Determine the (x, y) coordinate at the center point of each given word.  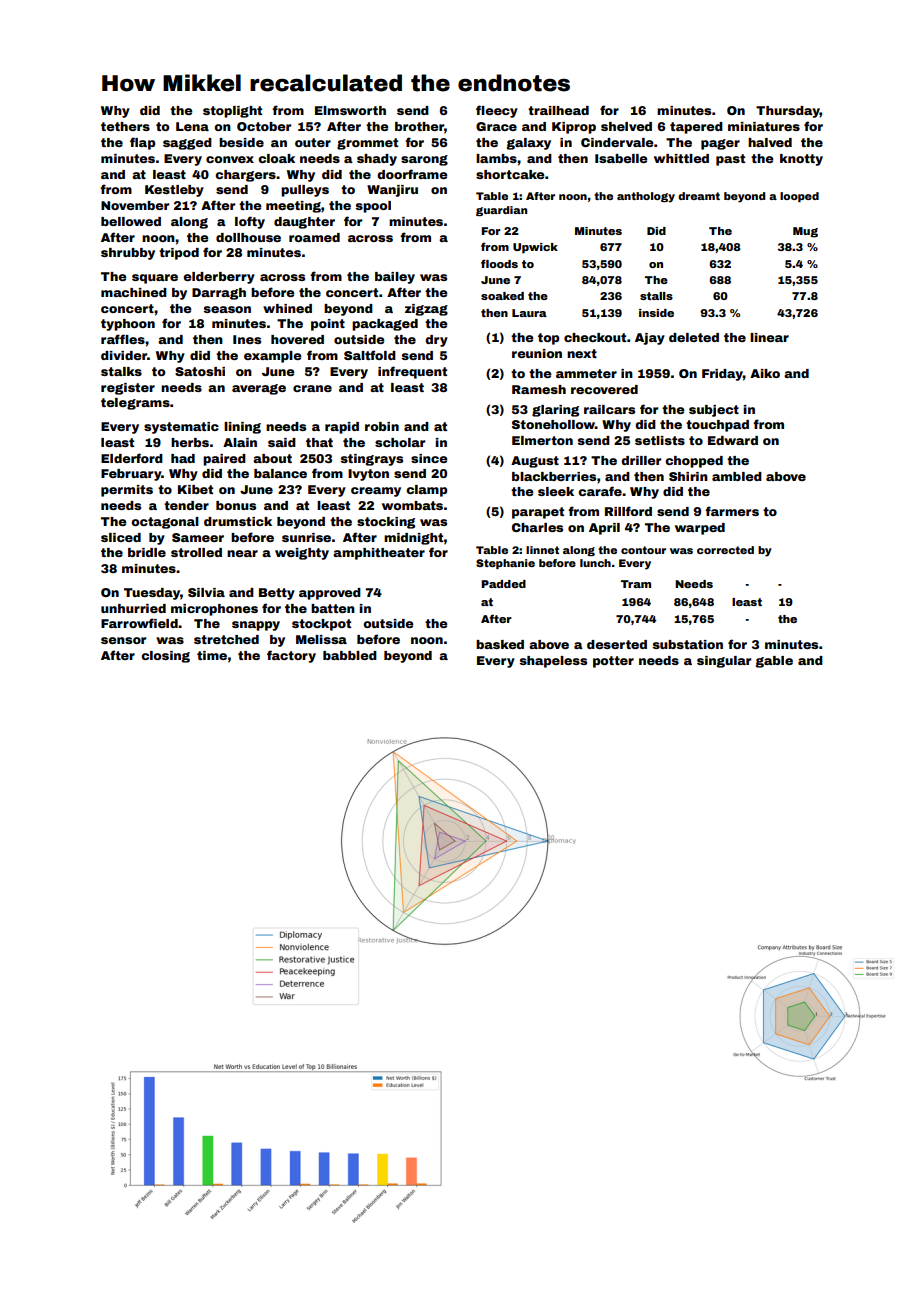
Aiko (765, 373)
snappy (256, 626)
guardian (501, 211)
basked (500, 644)
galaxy (529, 144)
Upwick (535, 248)
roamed (314, 237)
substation (688, 644)
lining (242, 428)
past (730, 160)
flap (142, 143)
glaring (555, 411)
